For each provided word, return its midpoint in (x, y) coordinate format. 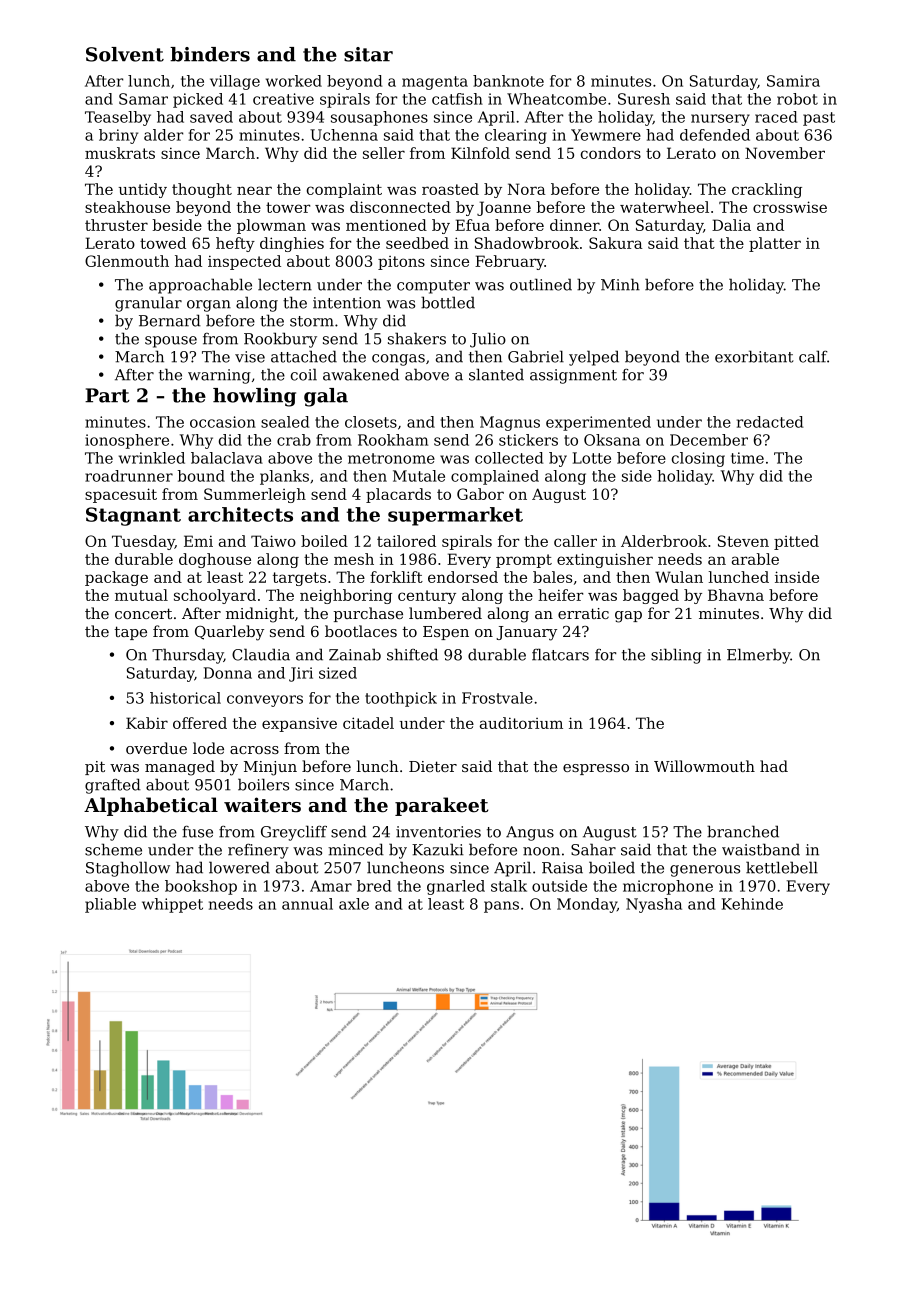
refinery (258, 851)
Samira (793, 81)
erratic (583, 613)
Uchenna (344, 135)
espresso (596, 769)
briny (118, 136)
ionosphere (127, 441)
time (747, 458)
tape (130, 633)
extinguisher (605, 560)
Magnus (510, 423)
